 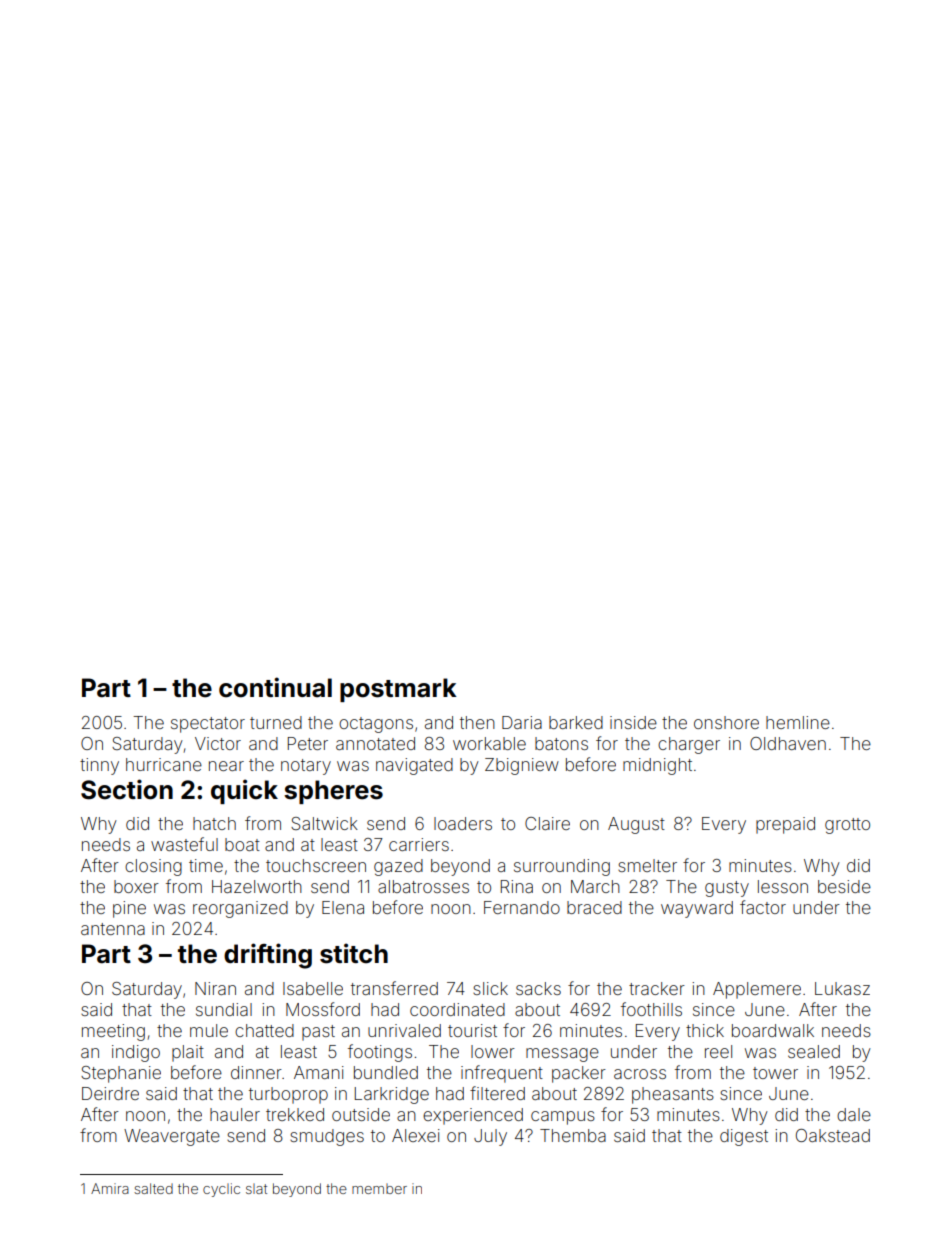 I want to click on Weavergate, so click(x=172, y=1137).
